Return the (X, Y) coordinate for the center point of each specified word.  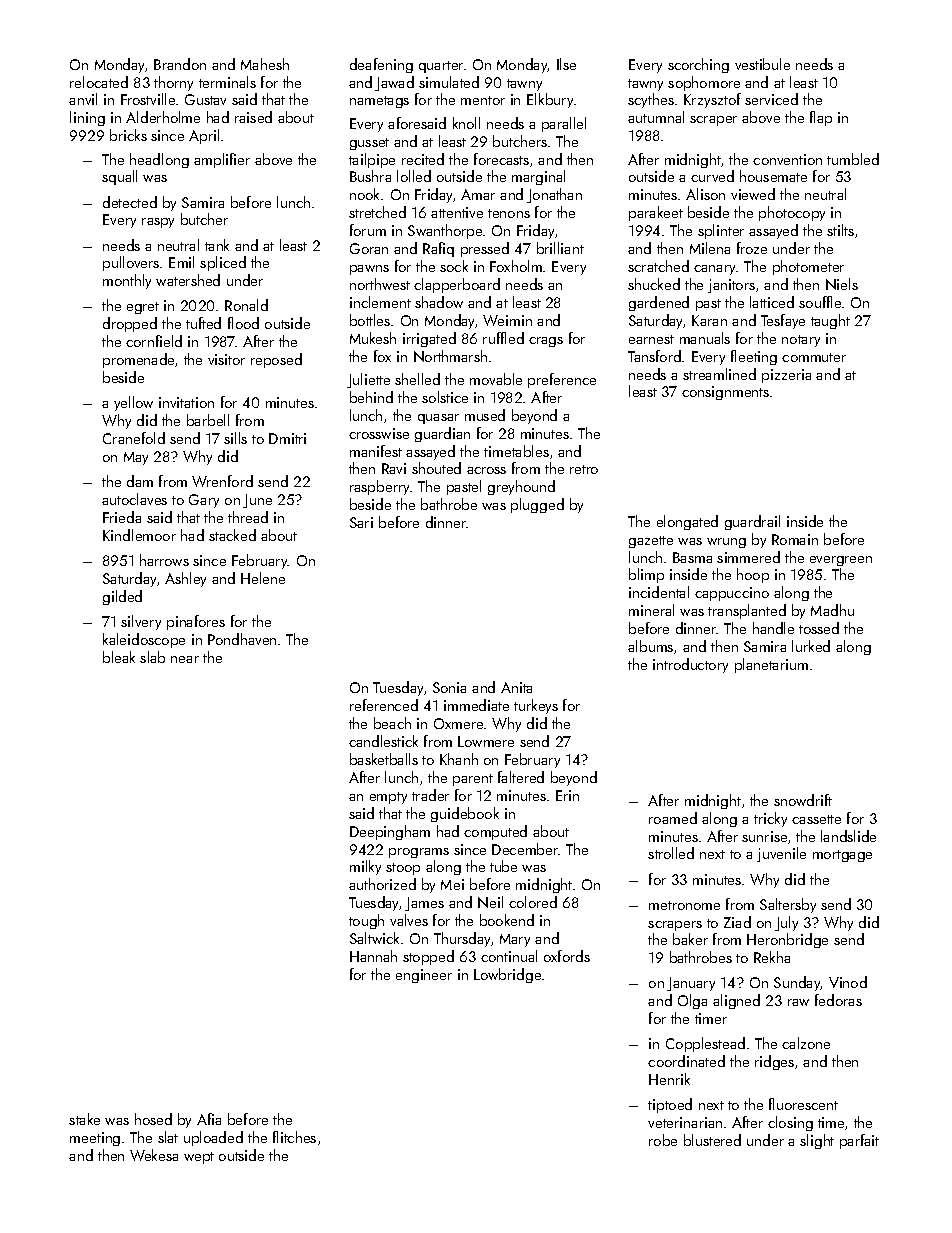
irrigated (429, 339)
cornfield (154, 341)
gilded (122, 597)
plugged (537, 505)
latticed (772, 302)
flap (821, 118)
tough (366, 921)
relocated (99, 82)
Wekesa (154, 1155)
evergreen (841, 561)
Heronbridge (787, 940)
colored (533, 902)
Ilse (566, 64)
